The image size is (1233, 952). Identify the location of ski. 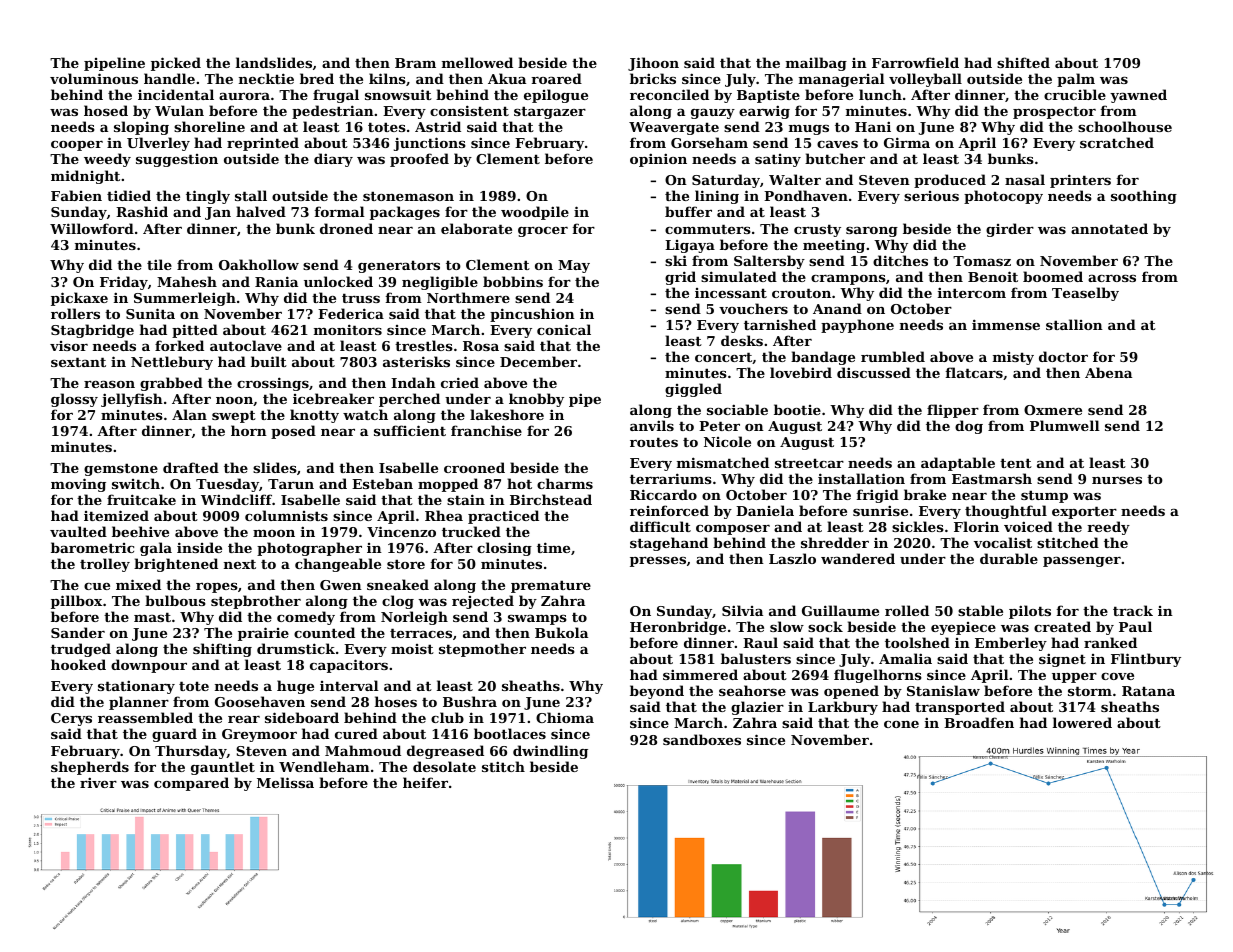
(676, 260).
